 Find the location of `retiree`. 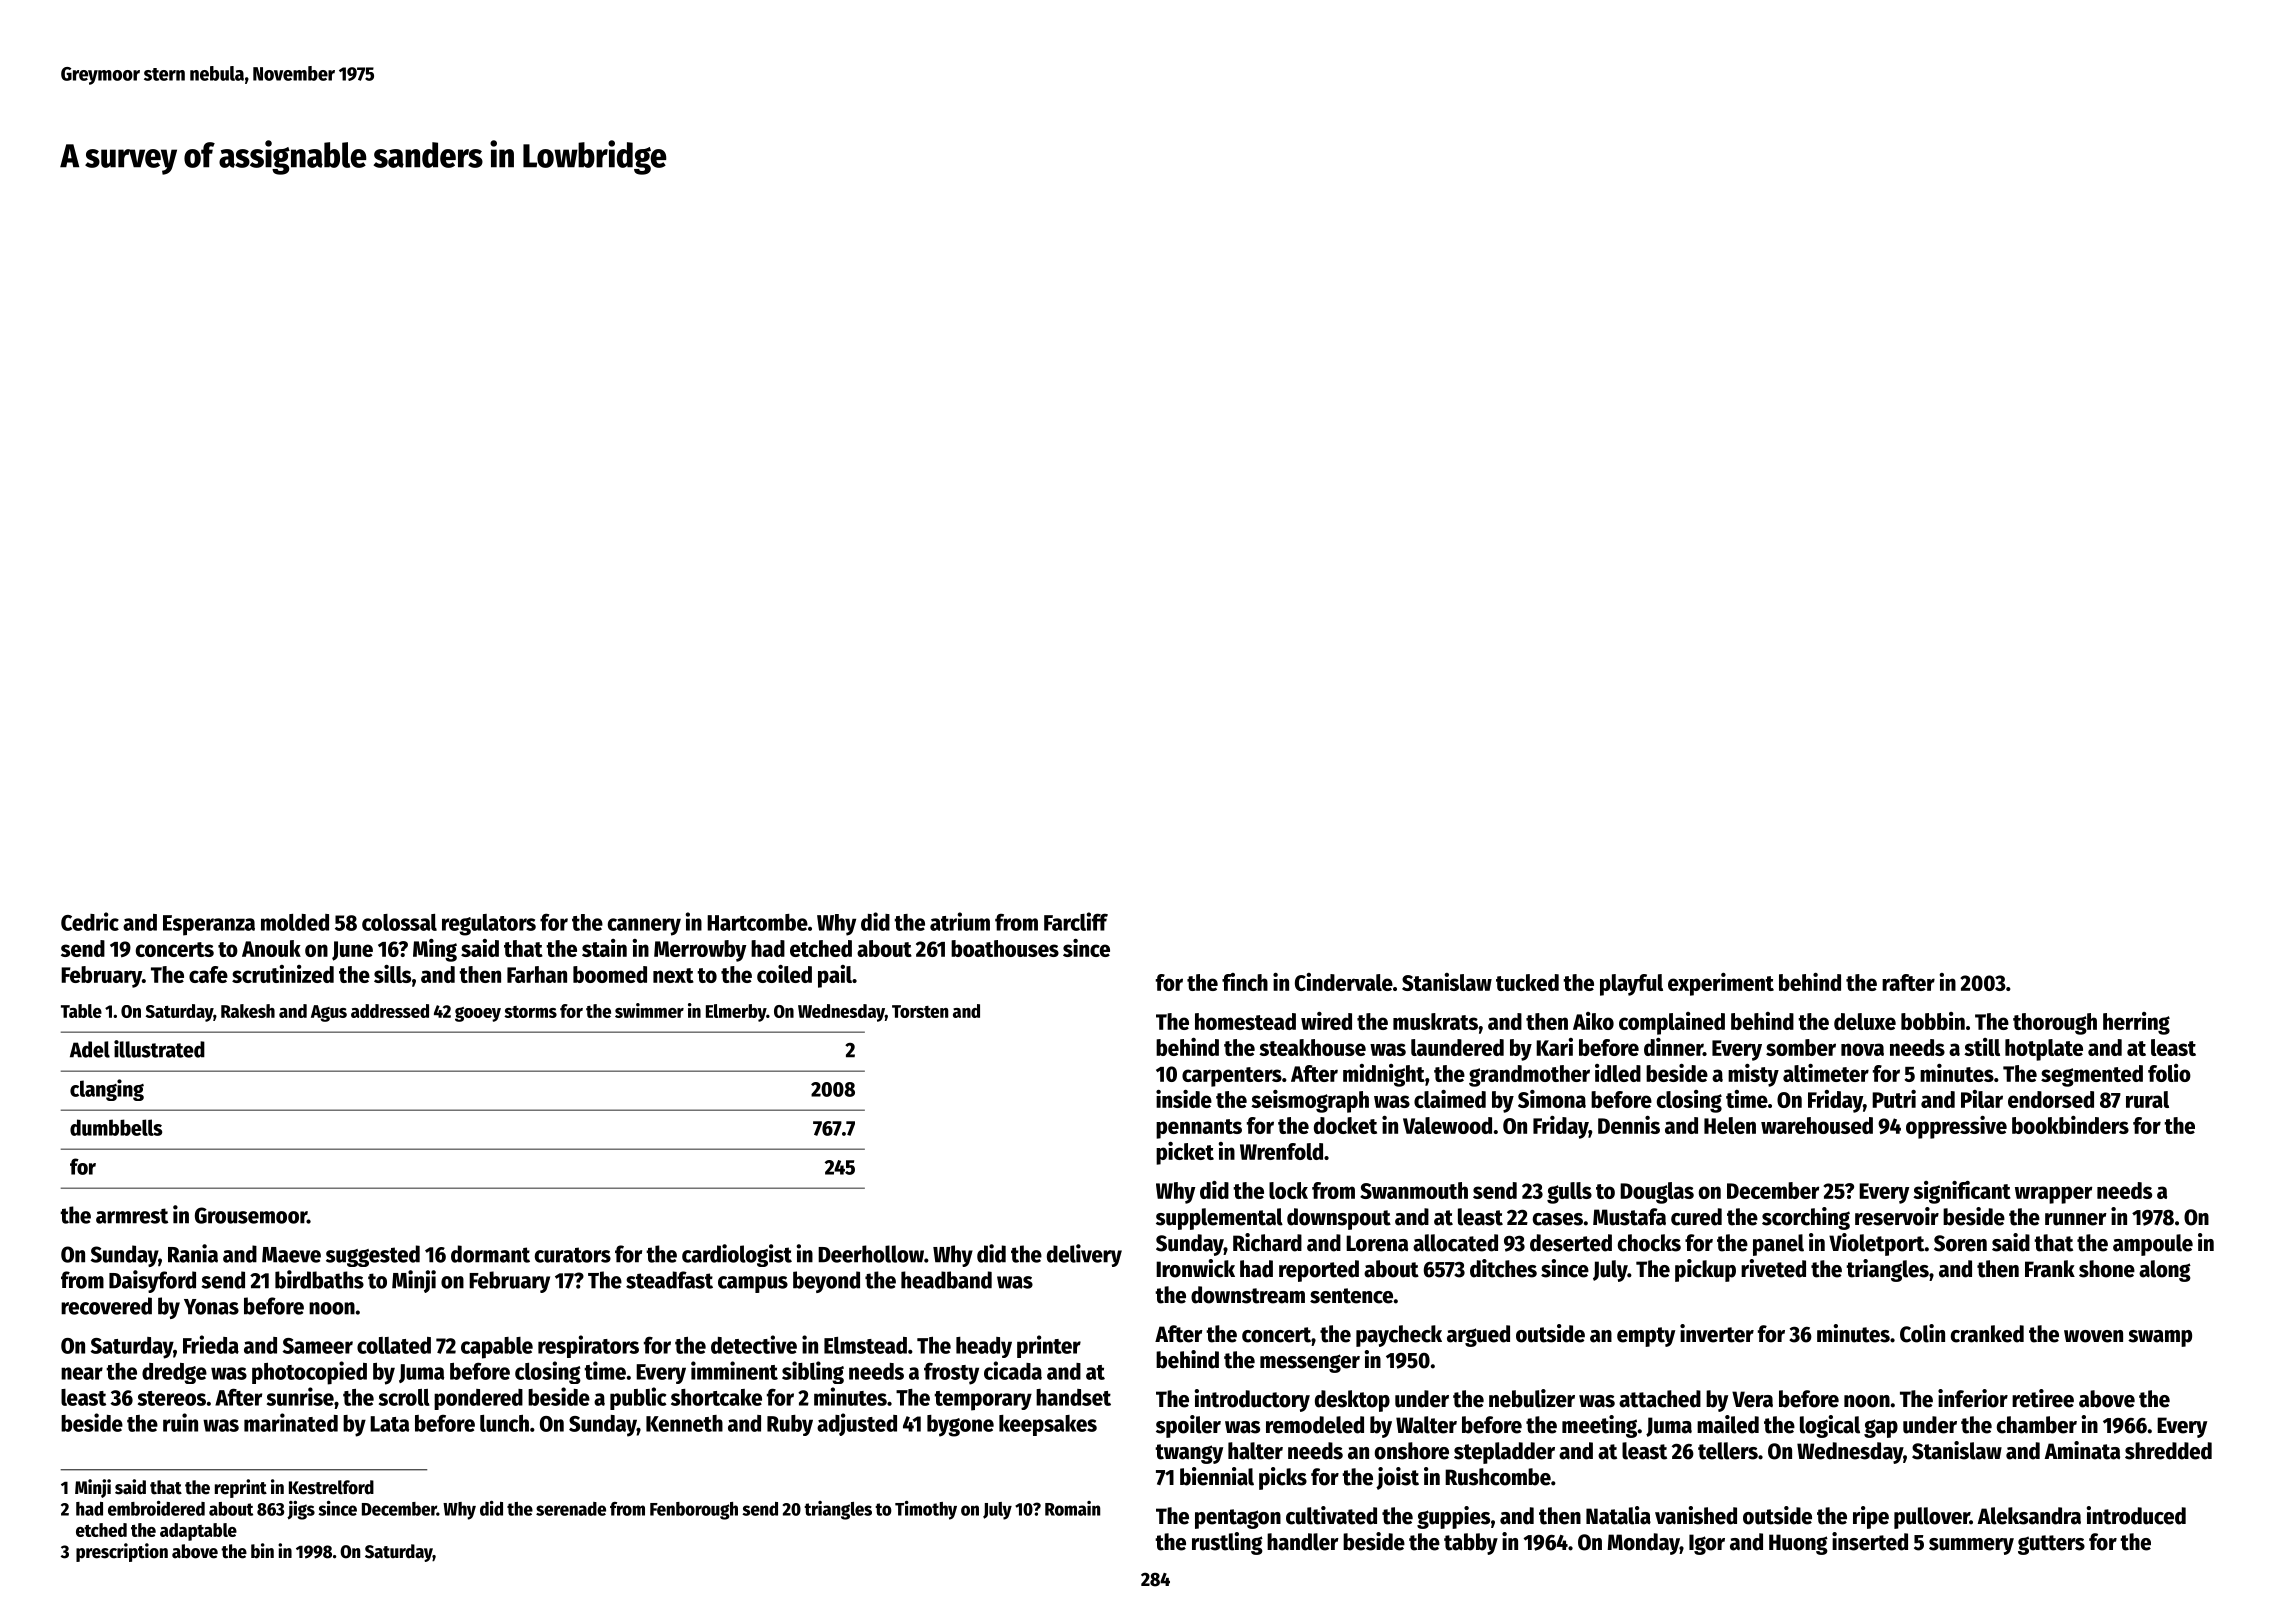

retiree is located at coordinates (2043, 1398).
